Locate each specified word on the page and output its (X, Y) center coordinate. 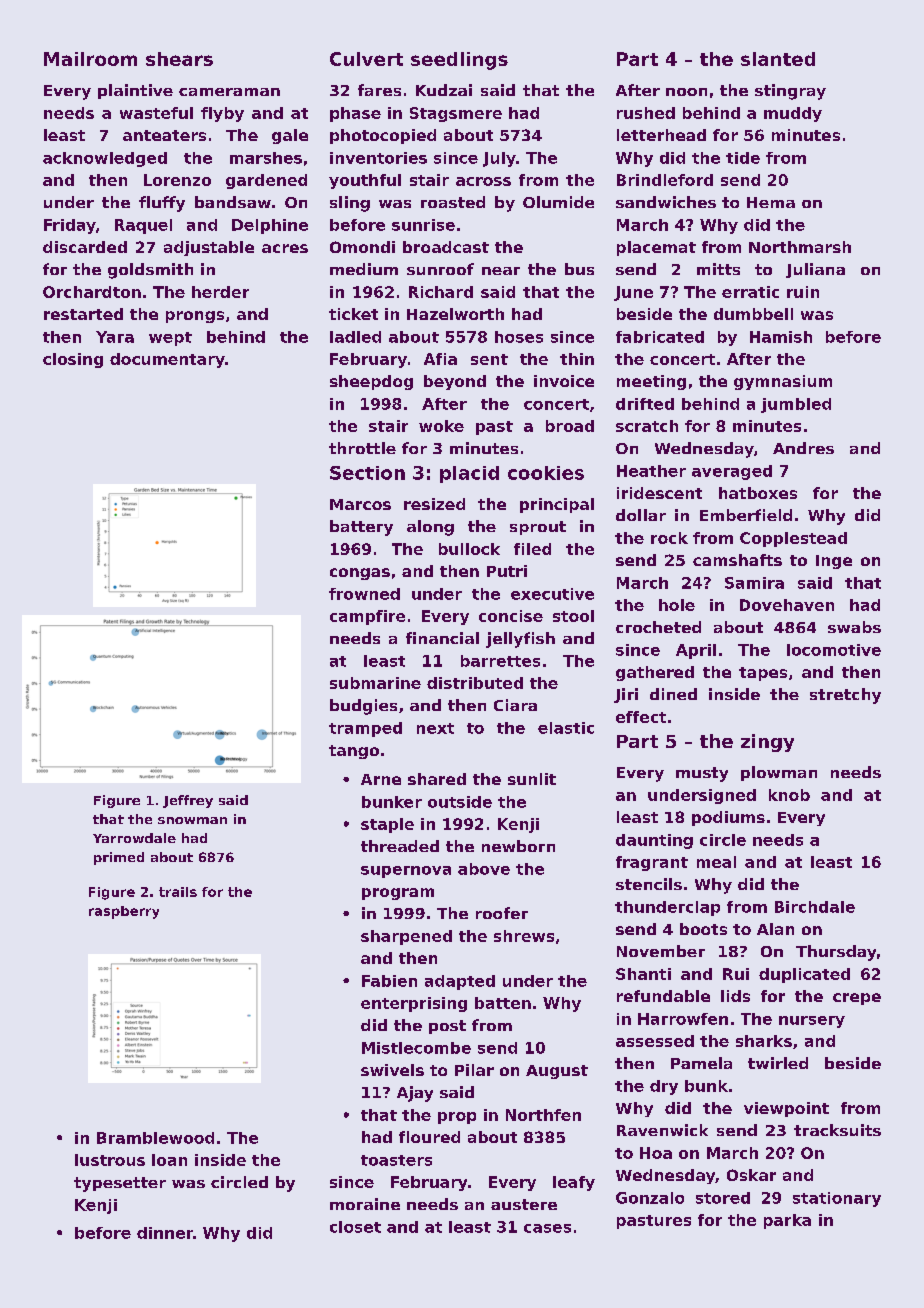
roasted (453, 202)
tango (354, 752)
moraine (365, 1204)
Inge (834, 562)
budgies (363, 707)
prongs (195, 317)
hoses (519, 337)
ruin (803, 292)
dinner (165, 1233)
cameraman (229, 92)
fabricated (660, 337)
